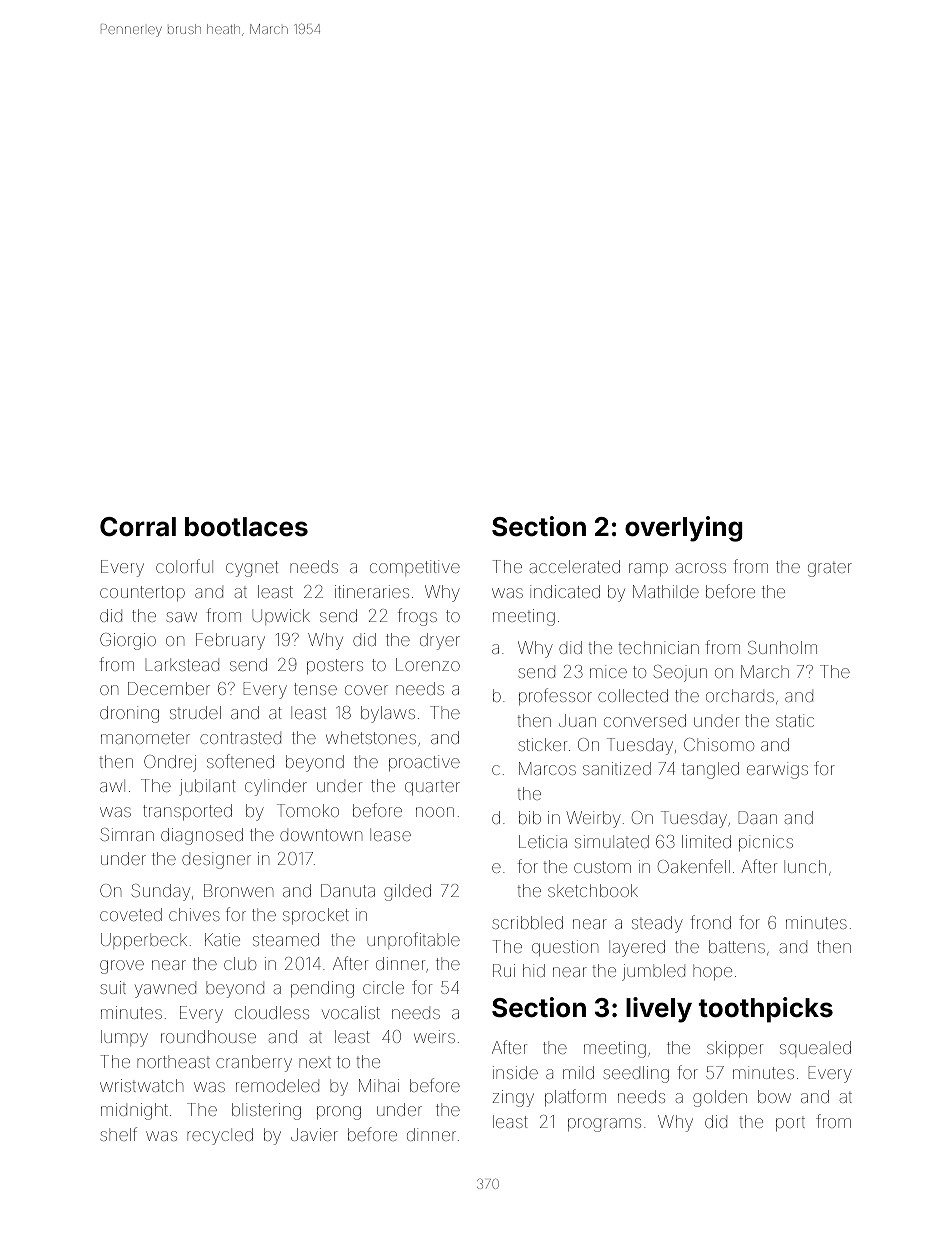 The height and width of the screenshot is (1233, 952). Describe the element at coordinates (272, 1012) in the screenshot. I see `cloudless` at that location.
